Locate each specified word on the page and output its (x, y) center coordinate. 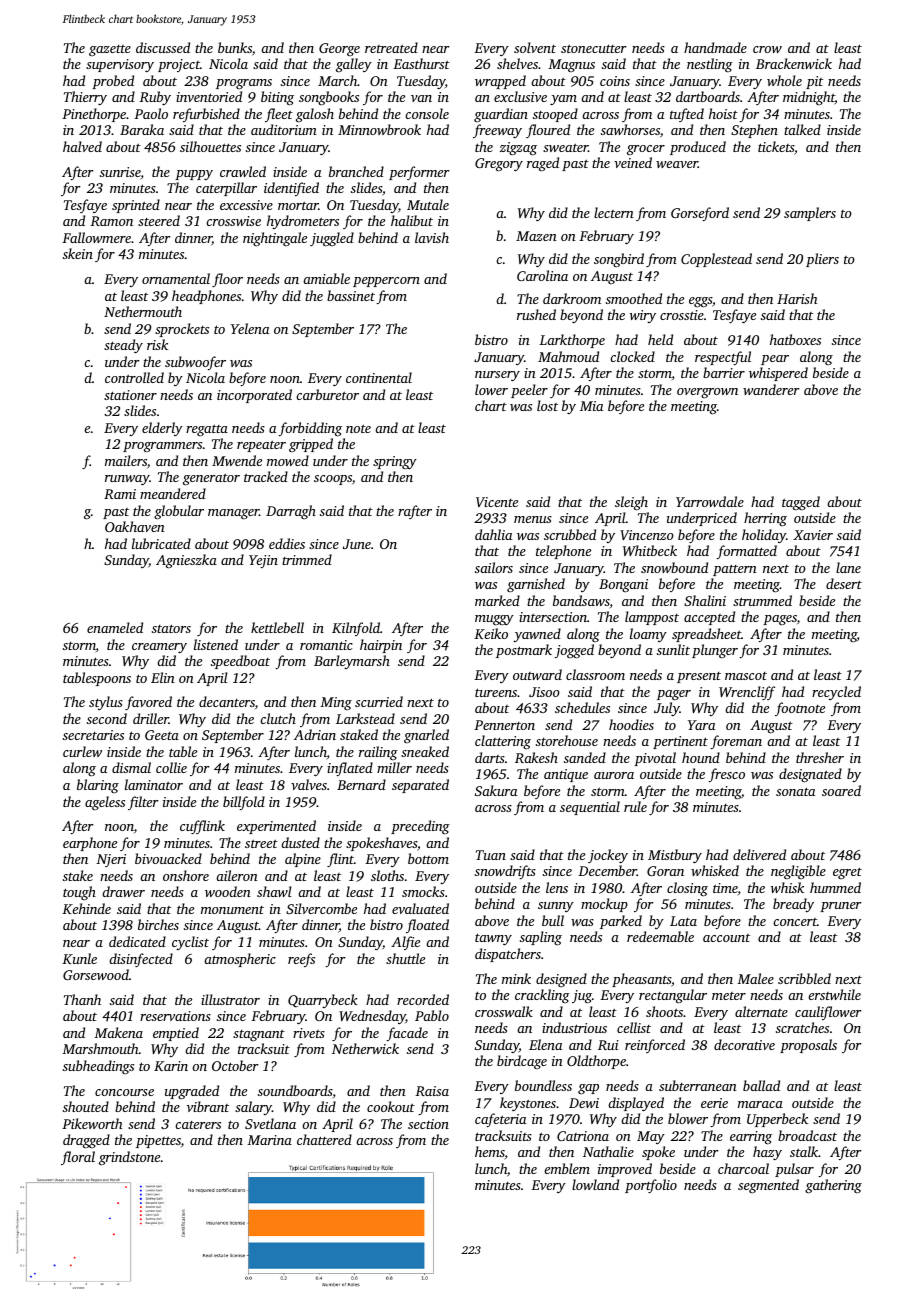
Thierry (85, 98)
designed (561, 980)
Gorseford (700, 214)
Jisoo (544, 692)
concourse (124, 1092)
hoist (723, 113)
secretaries (93, 735)
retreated (391, 47)
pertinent (680, 742)
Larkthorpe (572, 341)
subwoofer (195, 363)
